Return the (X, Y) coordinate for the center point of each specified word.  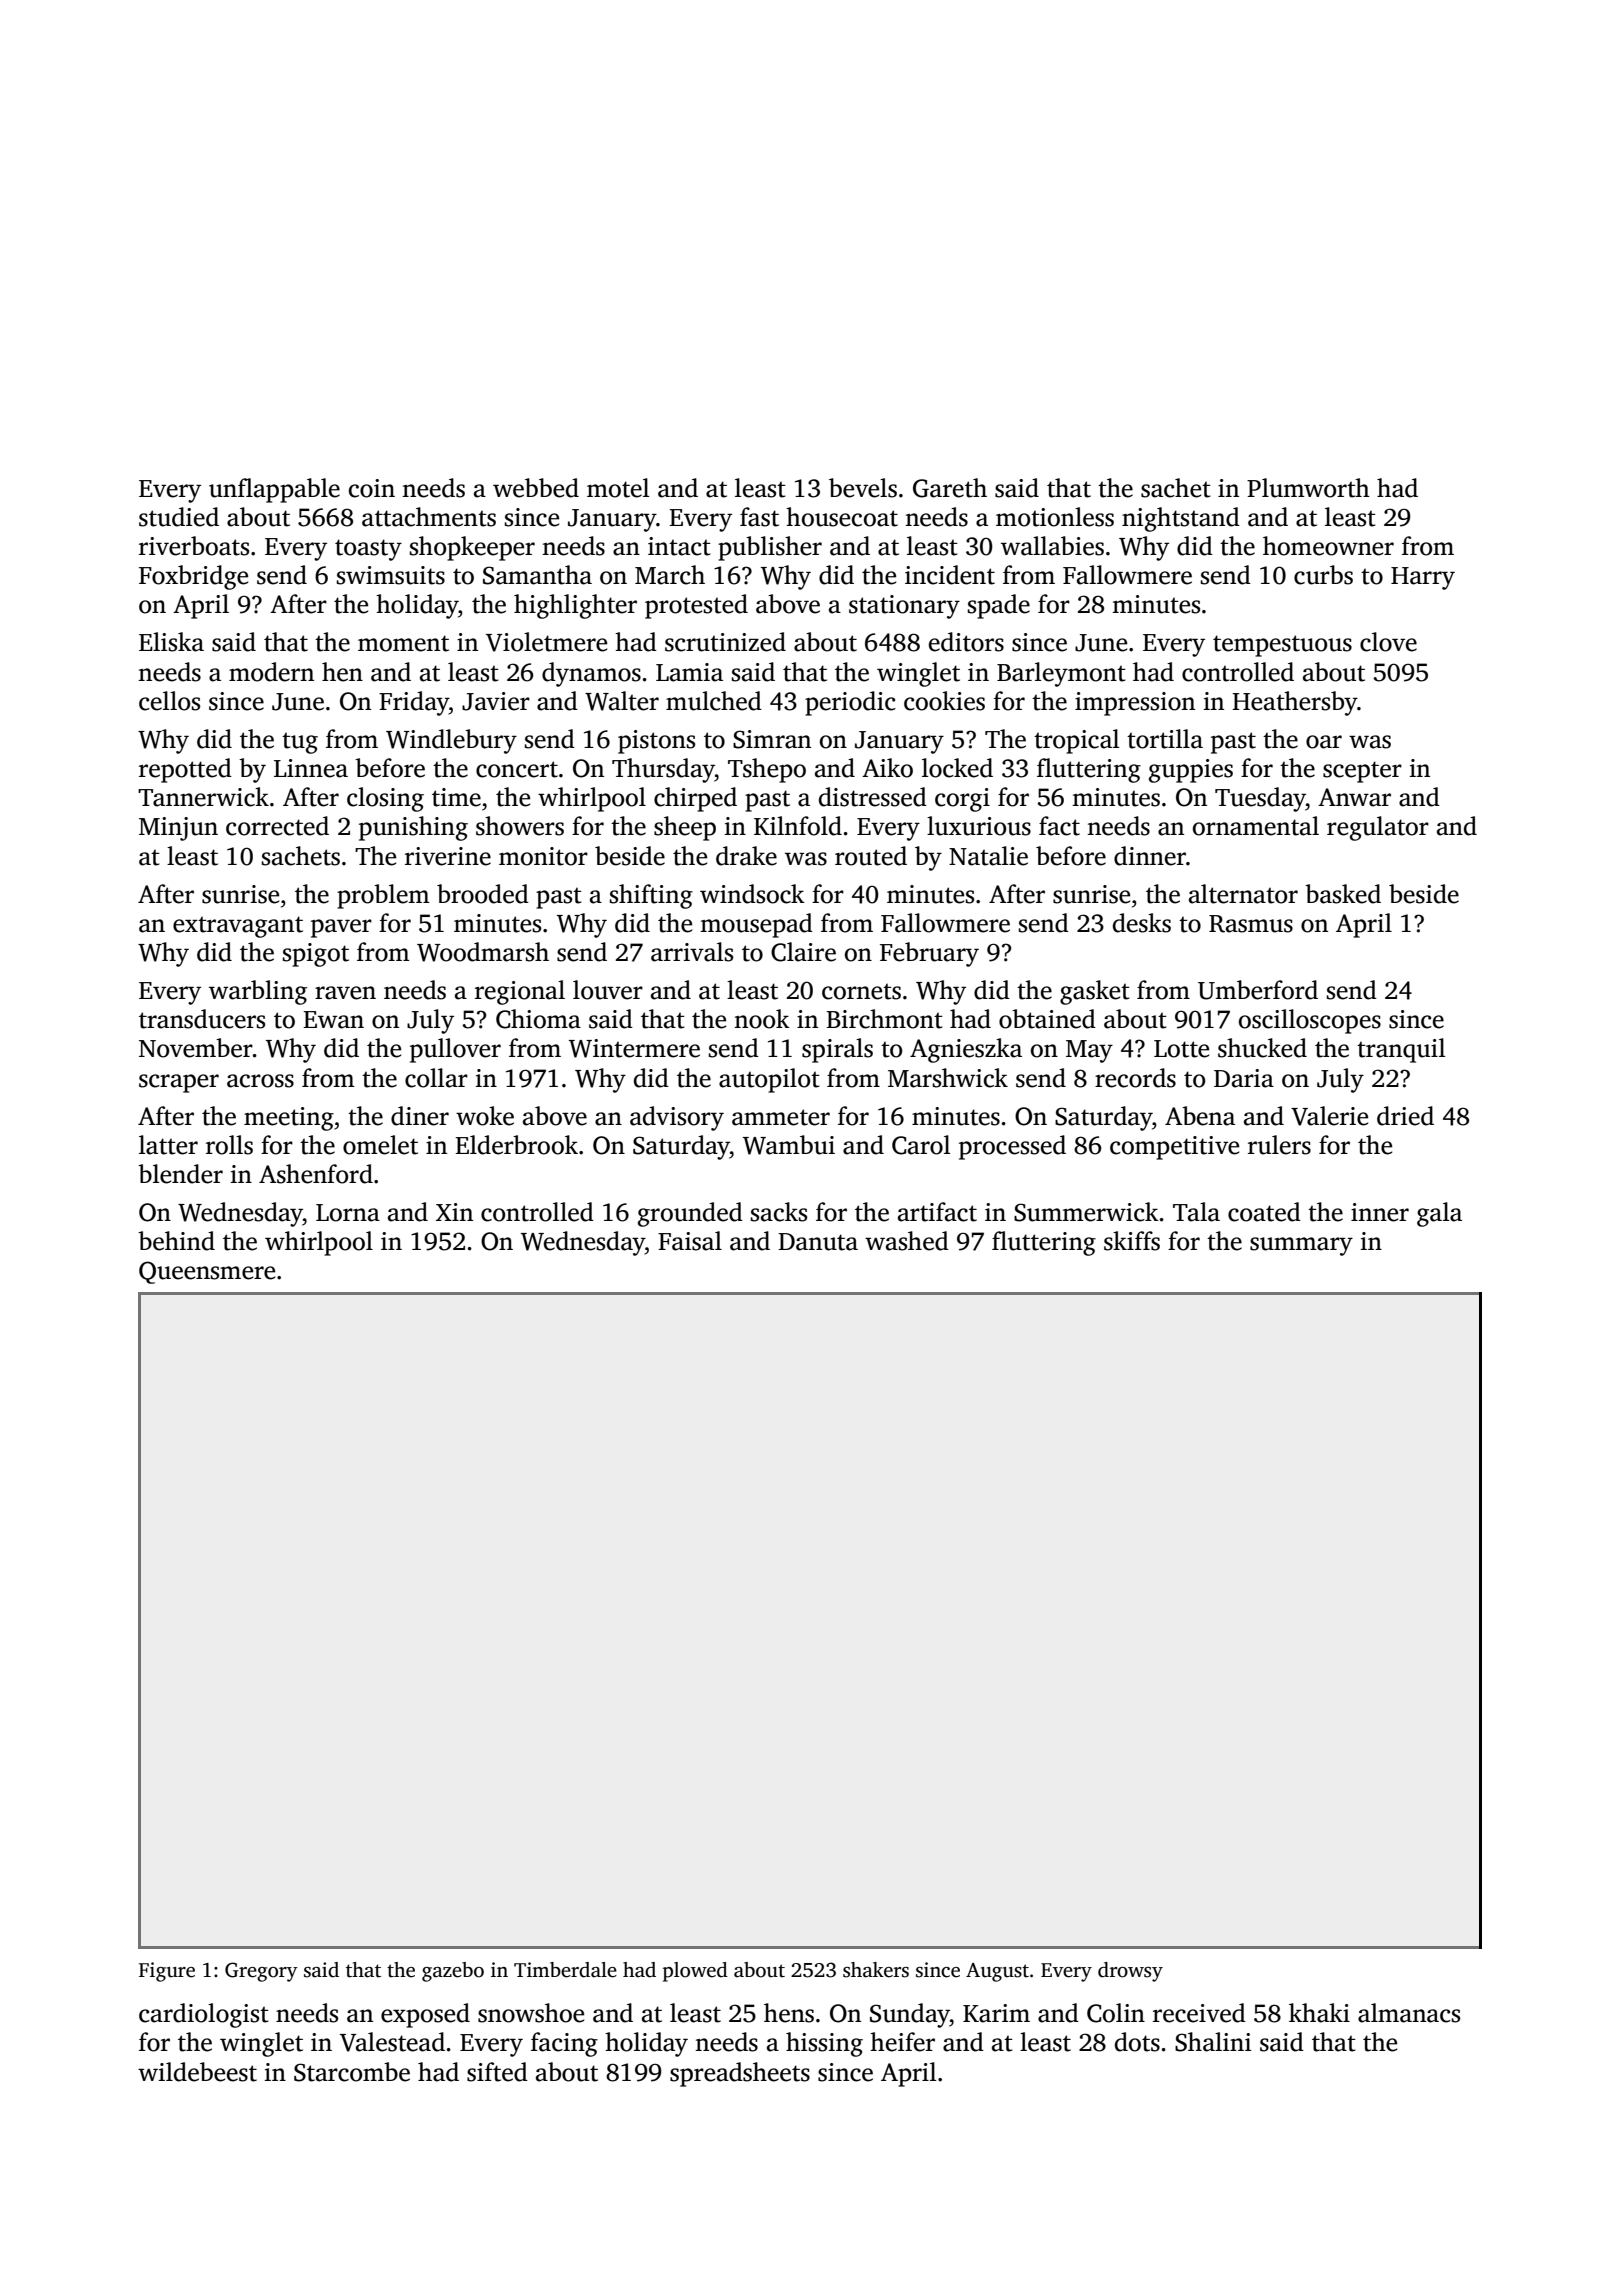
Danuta (818, 1242)
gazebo (453, 1972)
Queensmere (207, 1272)
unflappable (274, 490)
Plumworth (1308, 488)
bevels (863, 488)
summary (1301, 1246)
